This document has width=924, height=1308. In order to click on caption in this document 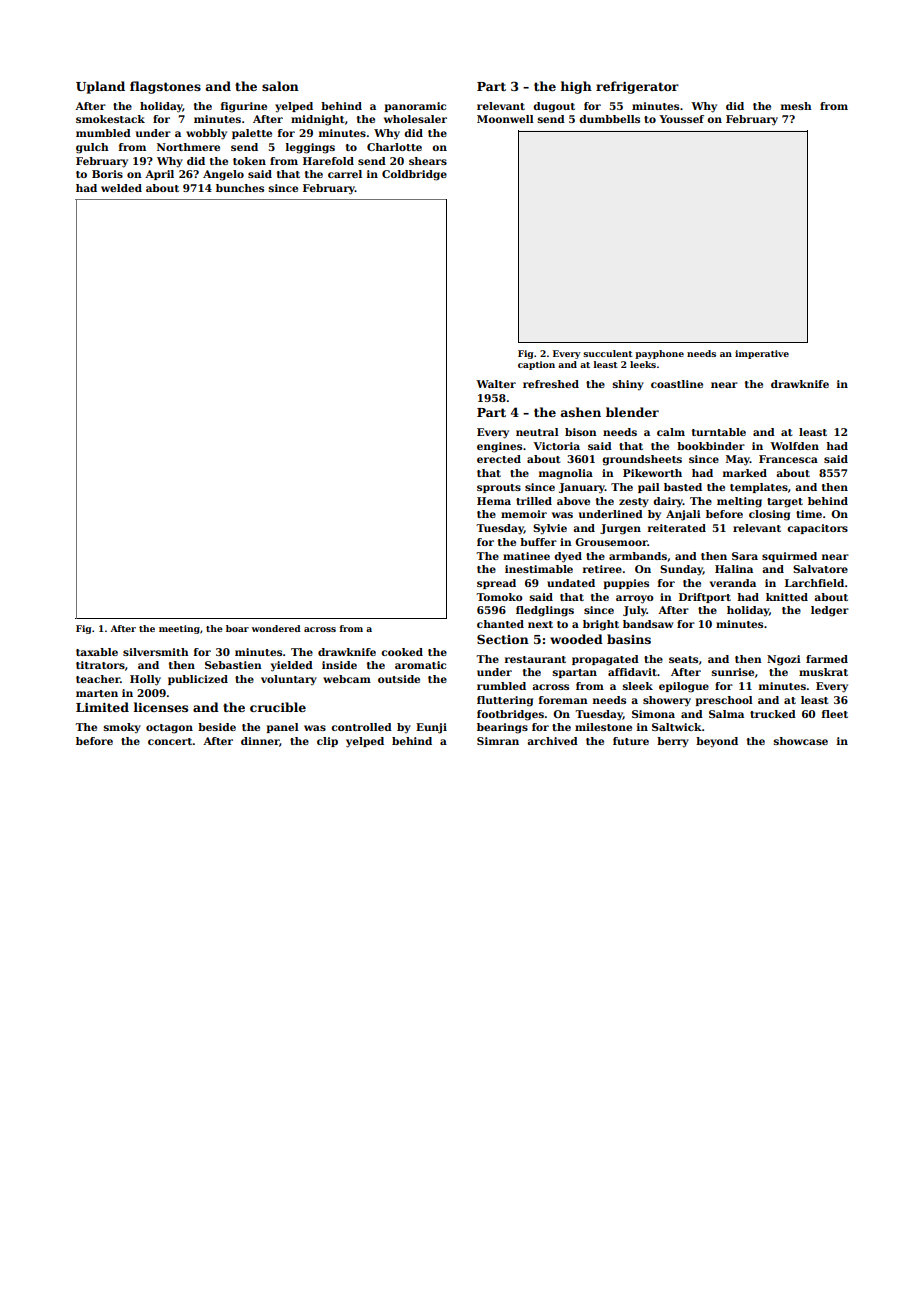, I will do `click(536, 365)`.
